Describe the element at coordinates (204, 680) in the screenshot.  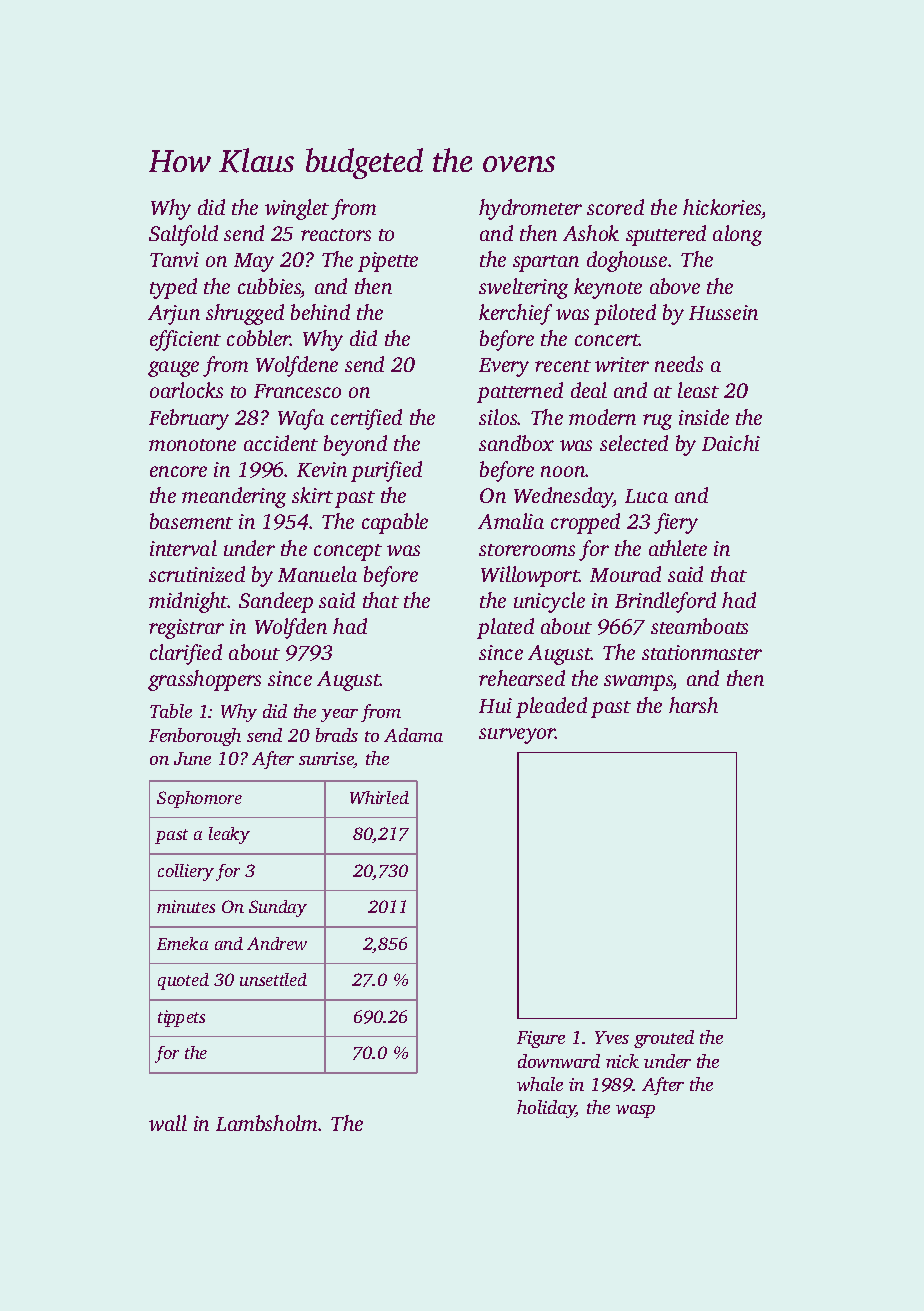
I see `grasshoppers` at that location.
